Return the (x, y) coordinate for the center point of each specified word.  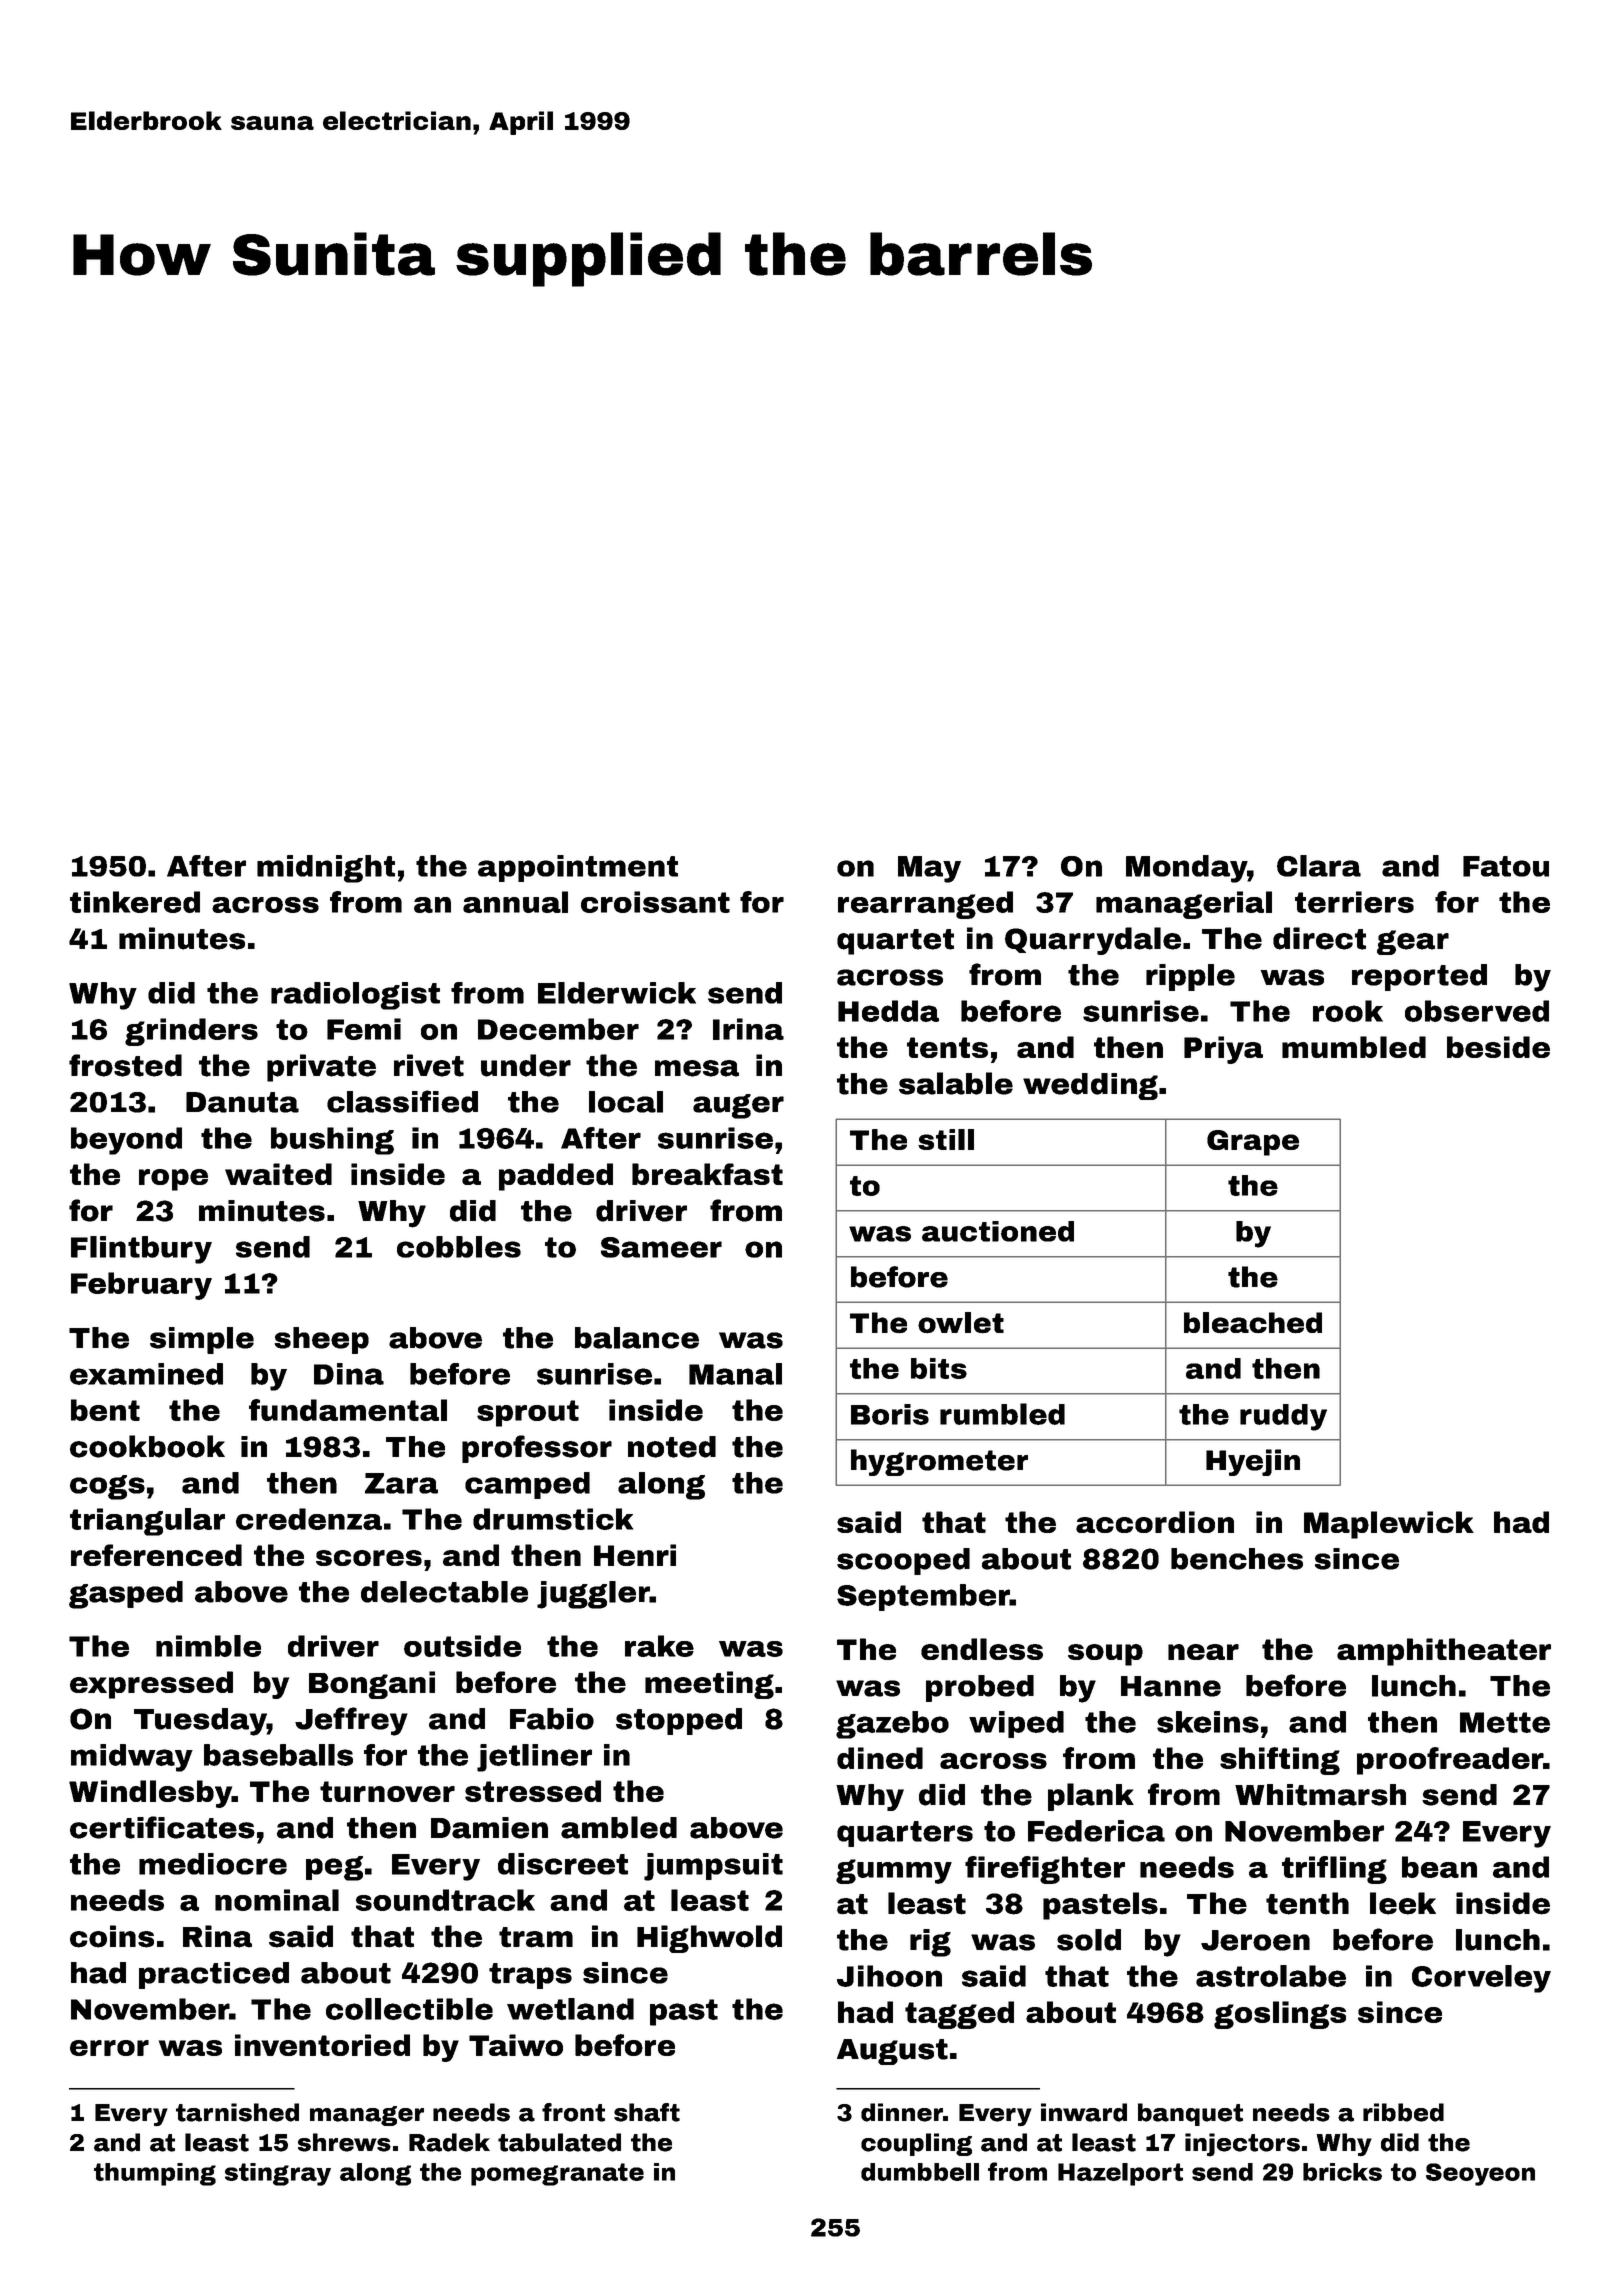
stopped (679, 1721)
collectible (409, 2009)
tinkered (135, 902)
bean (1439, 1867)
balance (637, 1338)
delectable (444, 1592)
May (929, 869)
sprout (528, 1413)
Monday (1186, 869)
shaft (647, 2112)
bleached (1253, 1323)
